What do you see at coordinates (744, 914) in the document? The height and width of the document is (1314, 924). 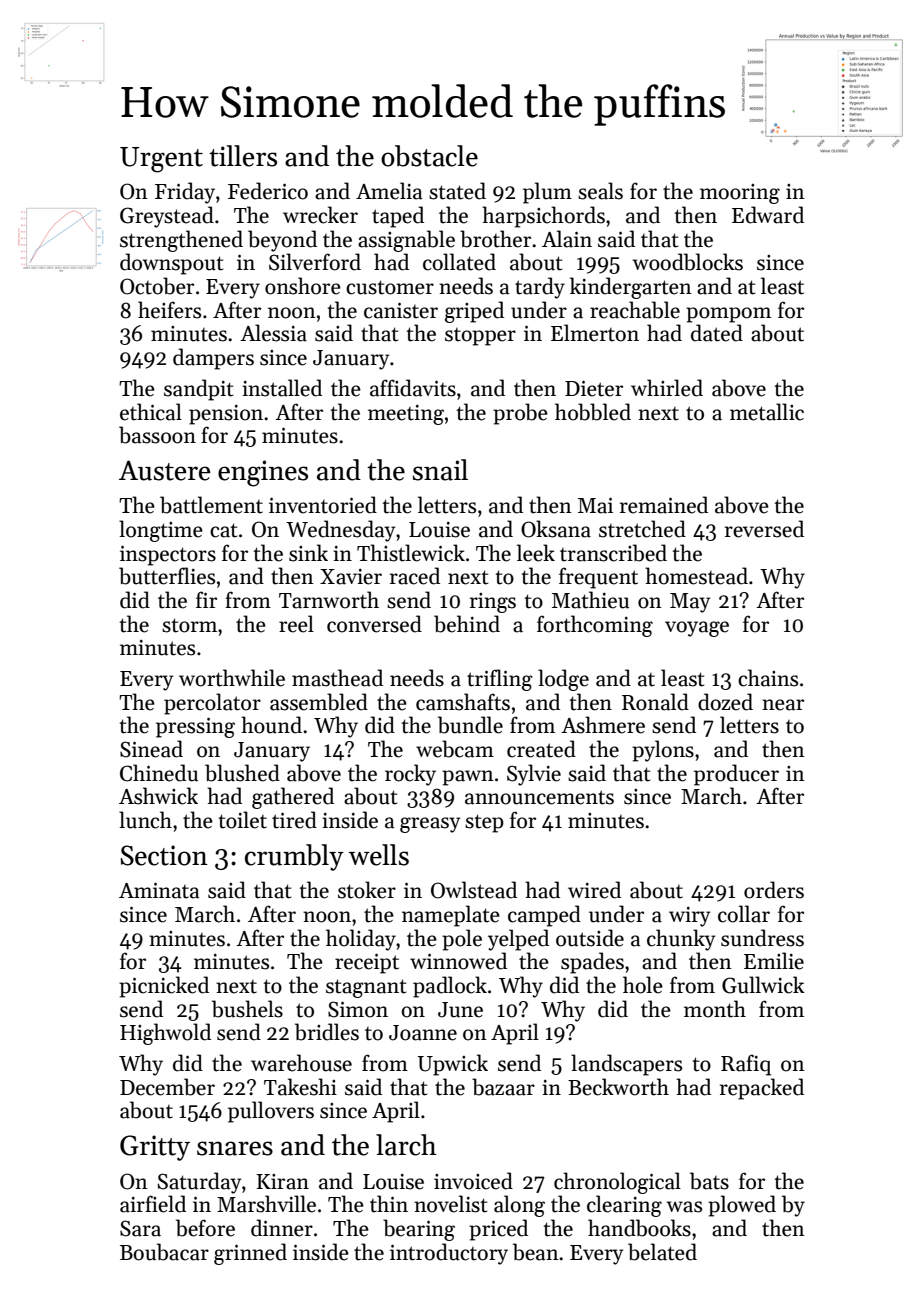 I see `collar` at bounding box center [744, 914].
